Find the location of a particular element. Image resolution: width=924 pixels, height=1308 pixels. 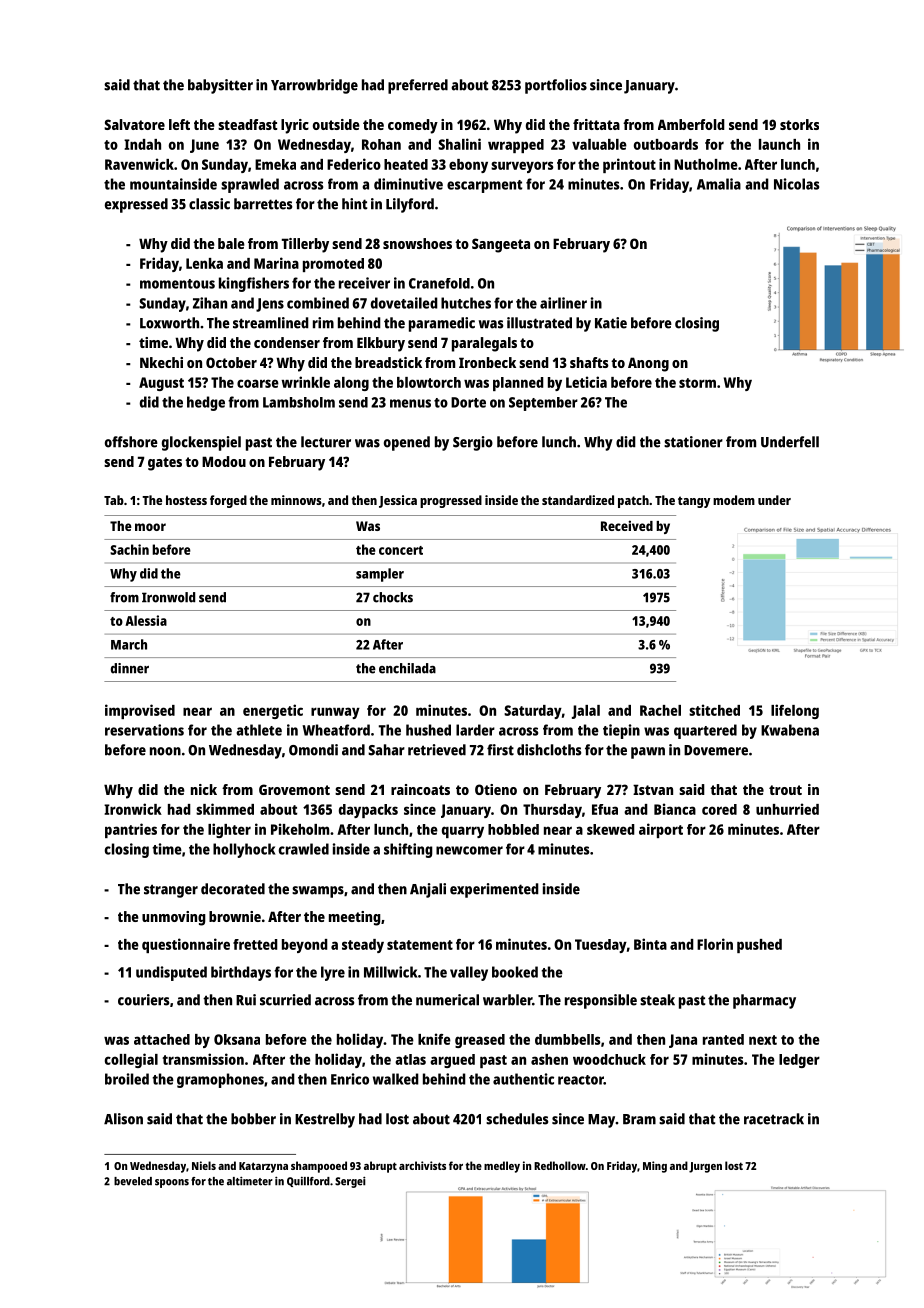

Dovemere is located at coordinates (716, 750).
